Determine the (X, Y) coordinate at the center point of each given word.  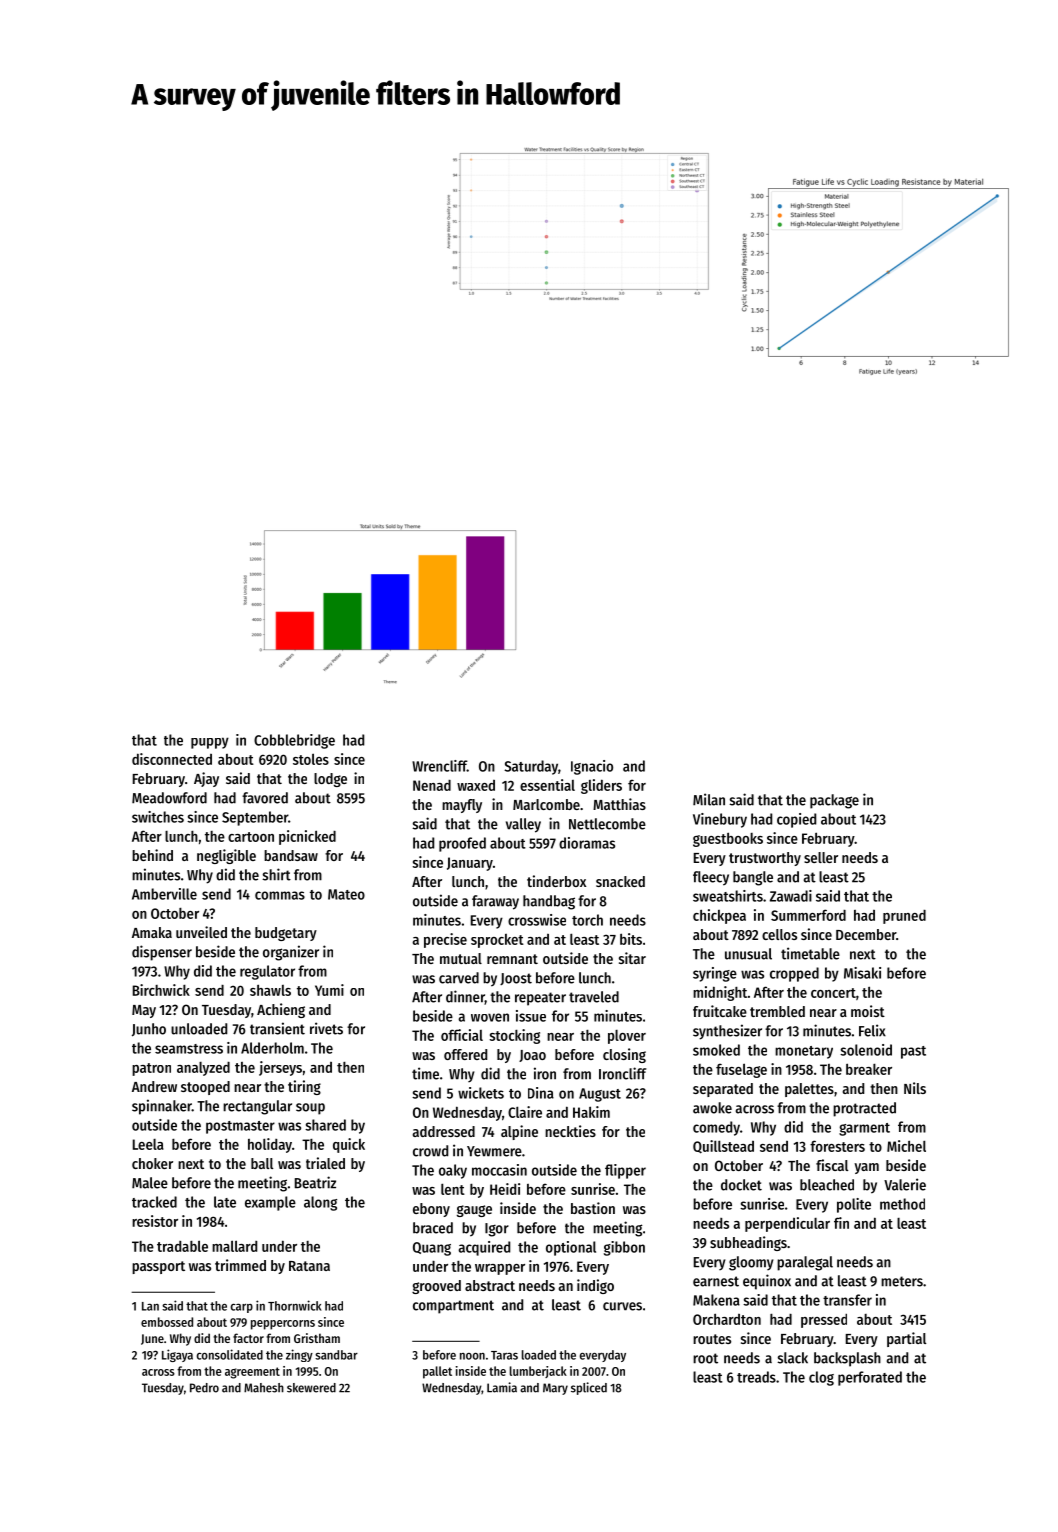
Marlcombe (546, 804)
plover (627, 1037)
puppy (210, 743)
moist (868, 1011)
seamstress (189, 1049)
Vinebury (720, 820)
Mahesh (264, 1388)
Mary (555, 1389)
